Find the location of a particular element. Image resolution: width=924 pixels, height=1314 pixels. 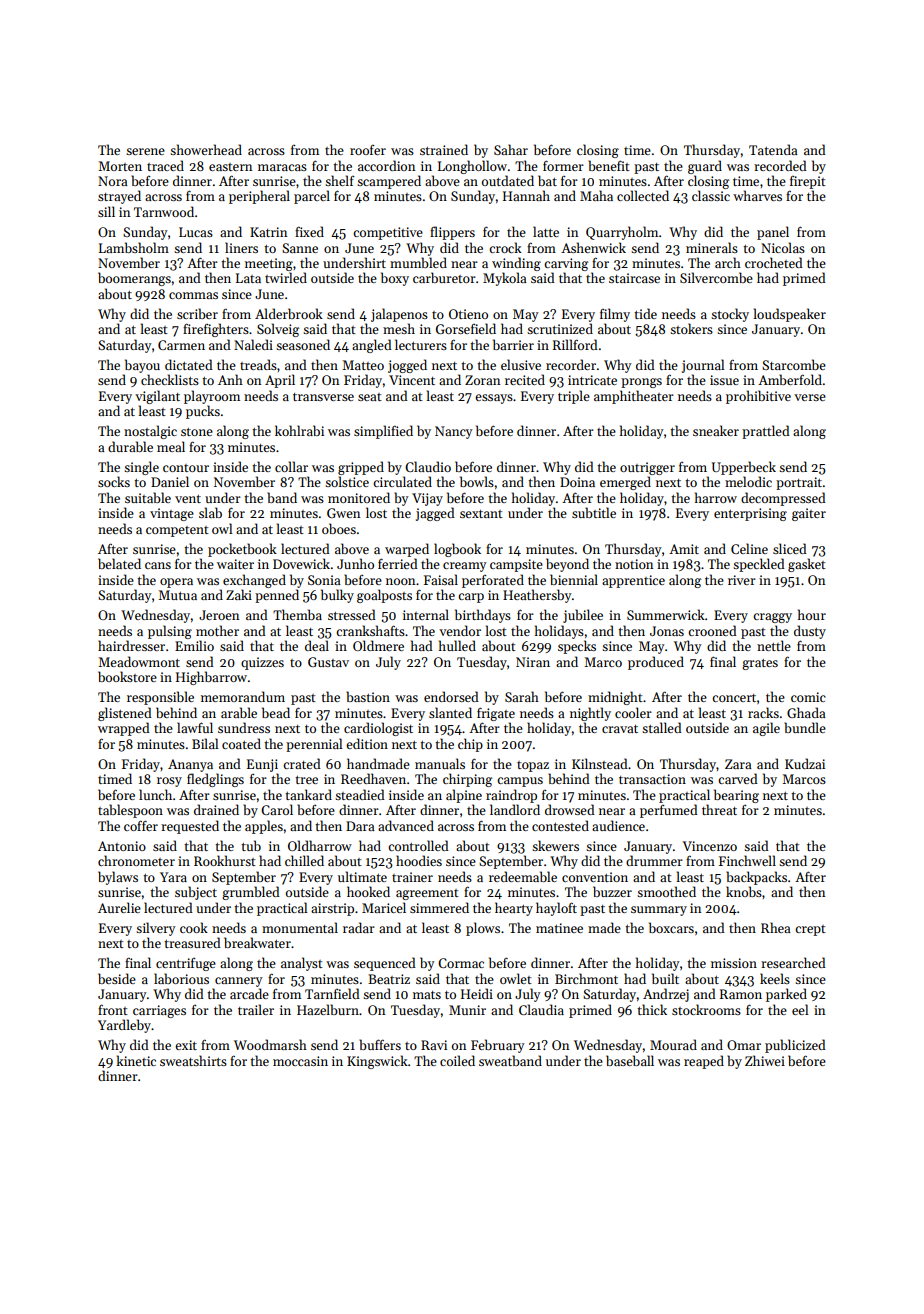

Nancy is located at coordinates (453, 432).
